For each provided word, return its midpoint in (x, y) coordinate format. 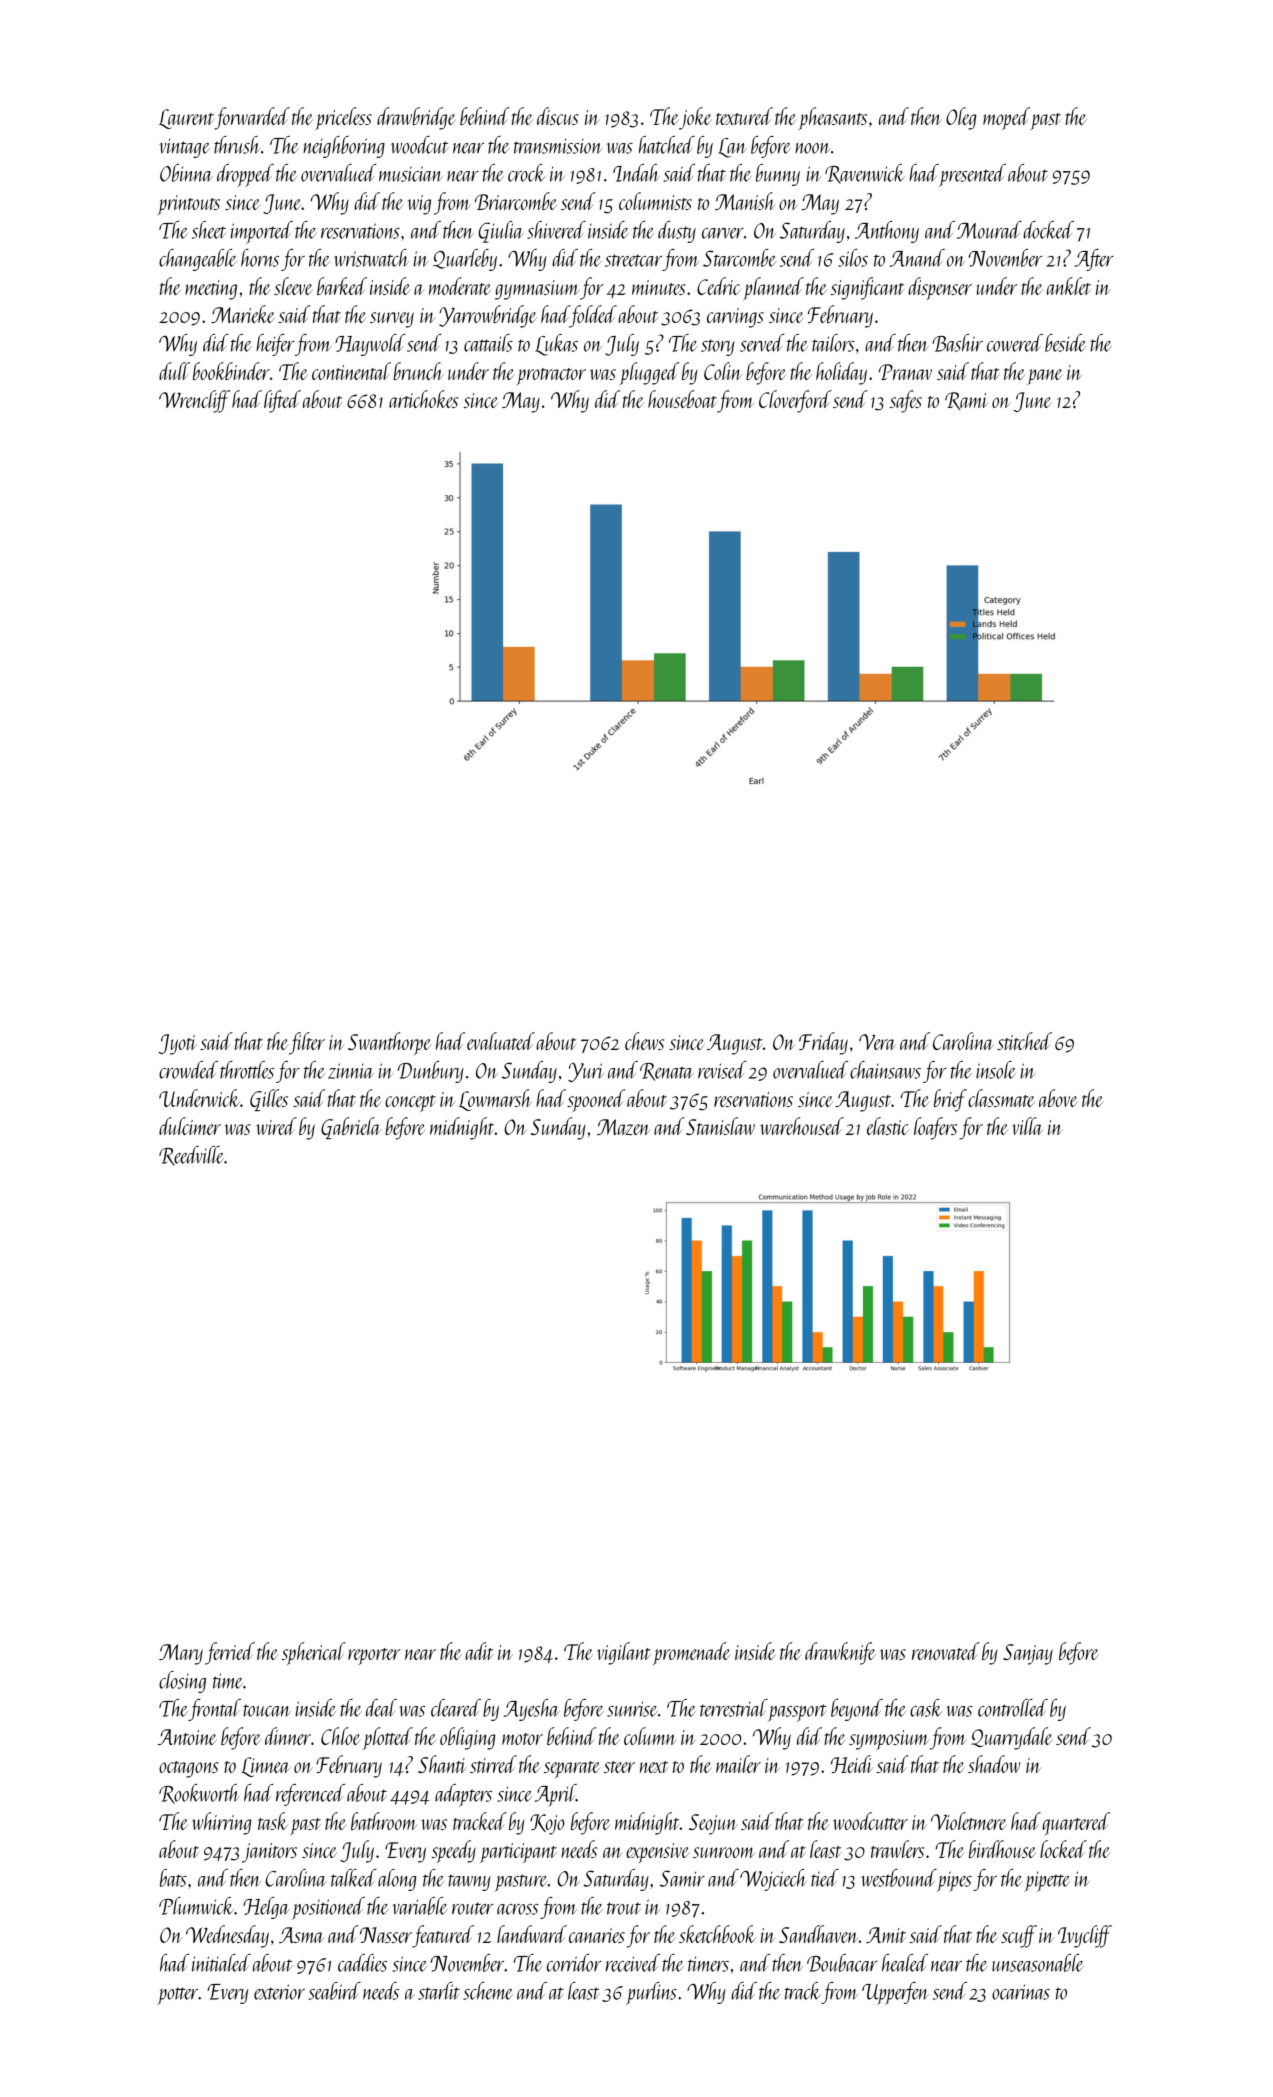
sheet (209, 230)
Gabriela (351, 1128)
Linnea (265, 1767)
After (1094, 260)
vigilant (624, 1653)
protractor (551, 376)
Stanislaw (720, 1126)
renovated (946, 1651)
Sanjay (1028, 1654)
